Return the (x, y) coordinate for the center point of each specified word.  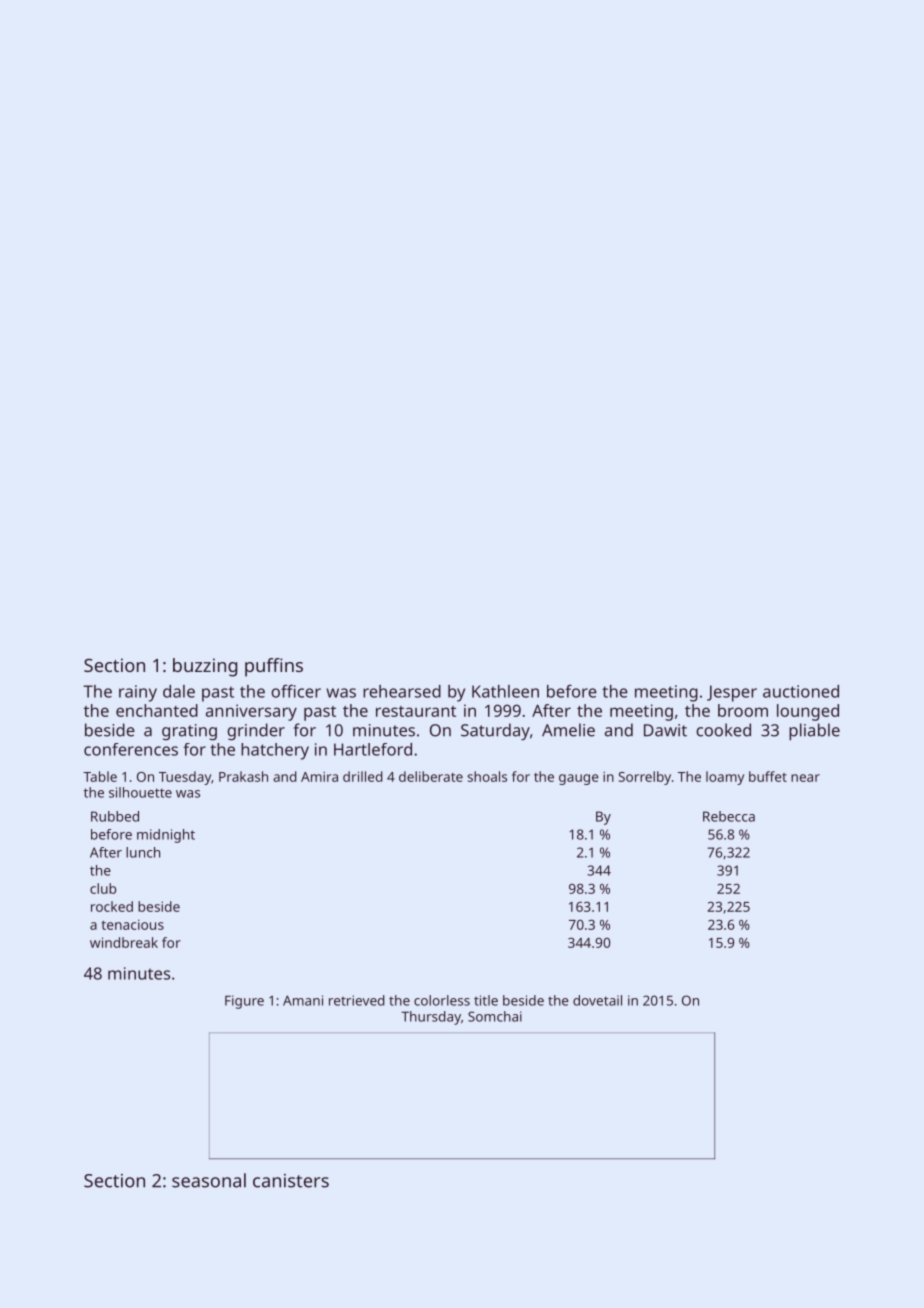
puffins (274, 667)
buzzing (205, 667)
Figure (244, 1002)
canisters (291, 1181)
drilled (363, 776)
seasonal (209, 1180)
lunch (143, 852)
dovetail (597, 1000)
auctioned (801, 691)
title (486, 1000)
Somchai (495, 1016)
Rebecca (729, 816)
